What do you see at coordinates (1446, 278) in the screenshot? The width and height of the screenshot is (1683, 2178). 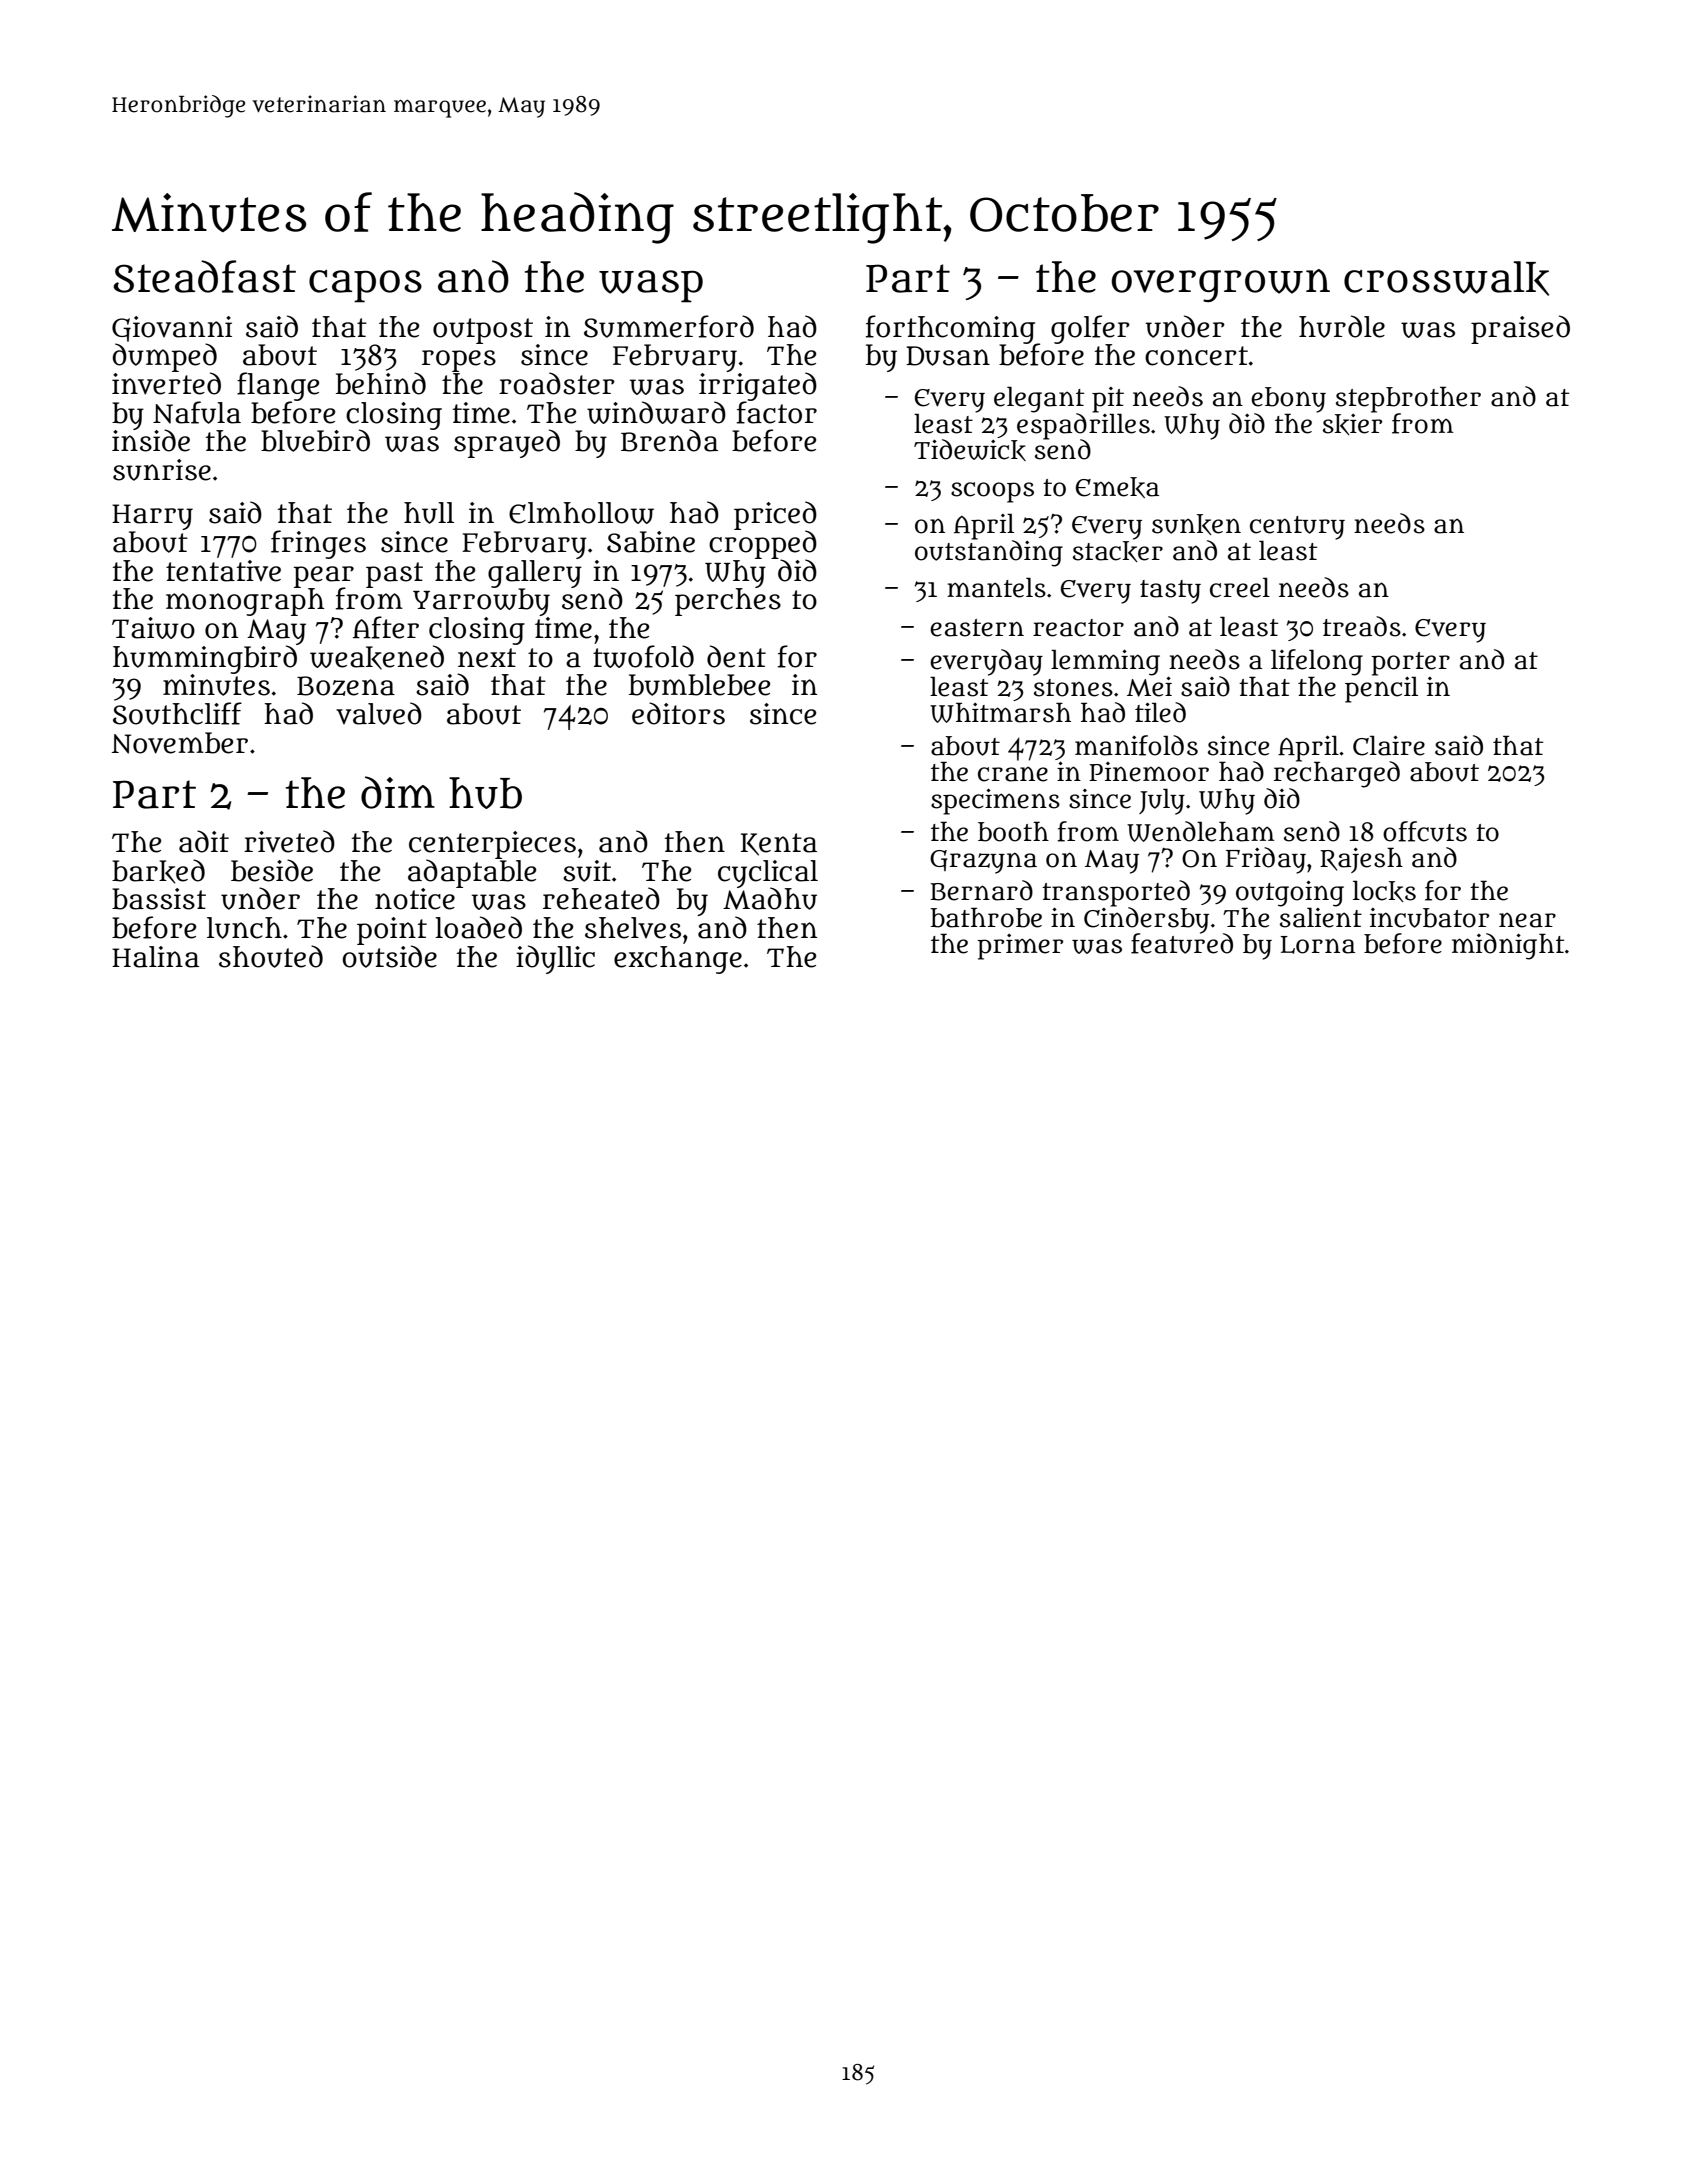 I see `crosswalk` at bounding box center [1446, 278].
